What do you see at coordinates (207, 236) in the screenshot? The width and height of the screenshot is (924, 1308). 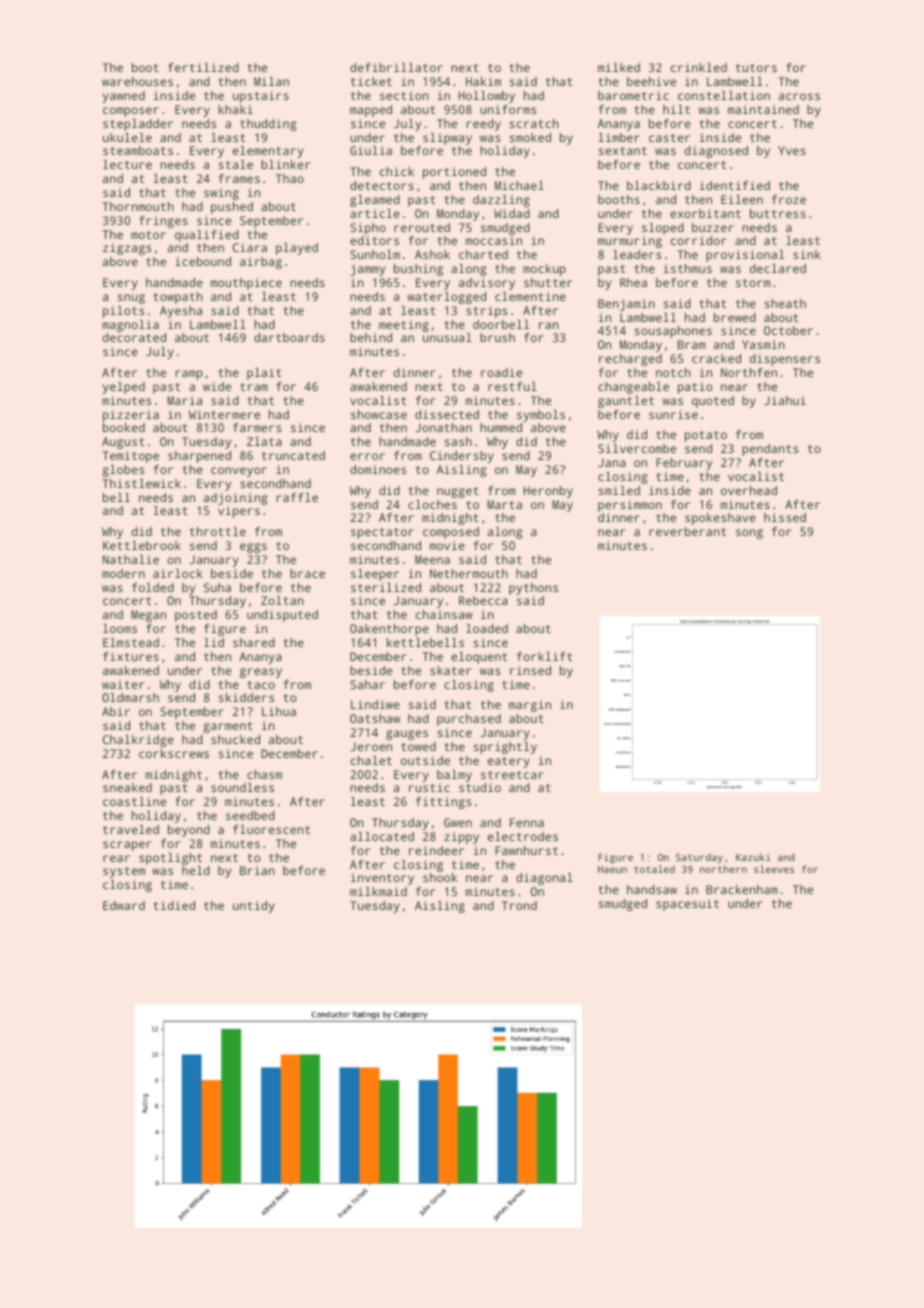 I see `qualified` at bounding box center [207, 236].
